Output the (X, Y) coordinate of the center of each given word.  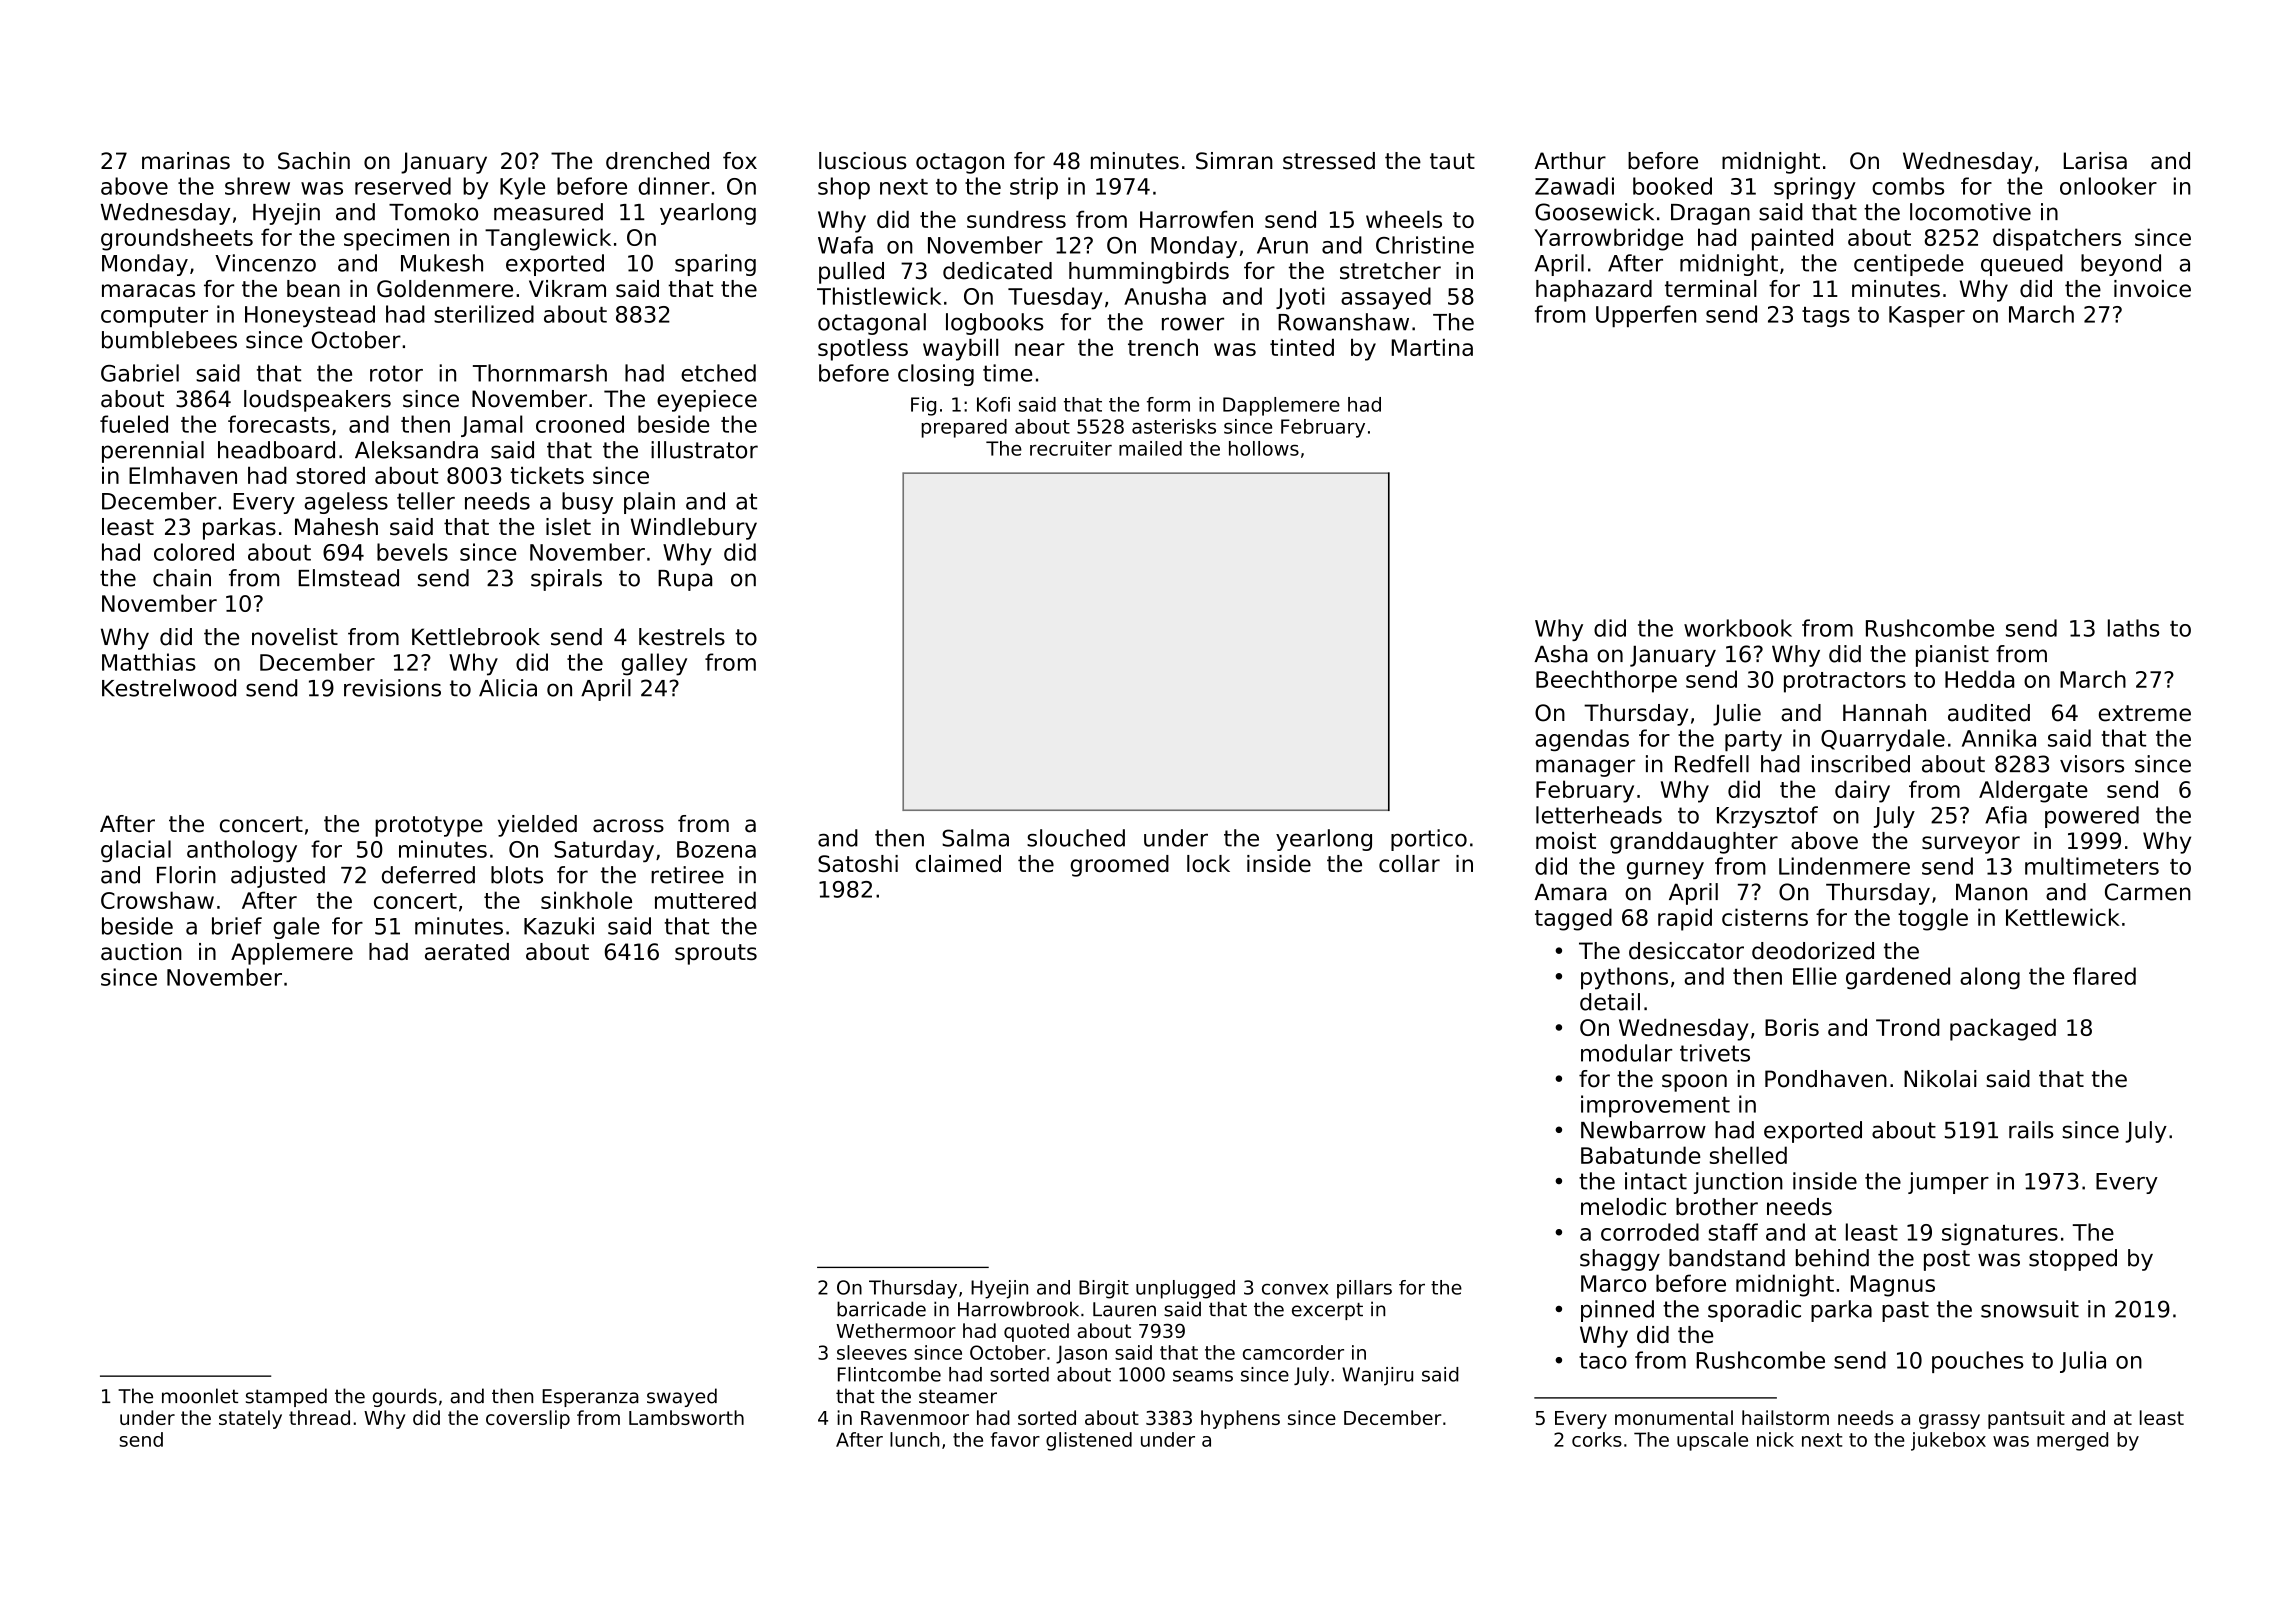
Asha (1561, 654)
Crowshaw (157, 900)
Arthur (1570, 161)
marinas (186, 161)
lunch (914, 1439)
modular (1626, 1053)
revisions (392, 688)
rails (2031, 1130)
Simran (1234, 161)
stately (250, 1419)
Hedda (1979, 679)
